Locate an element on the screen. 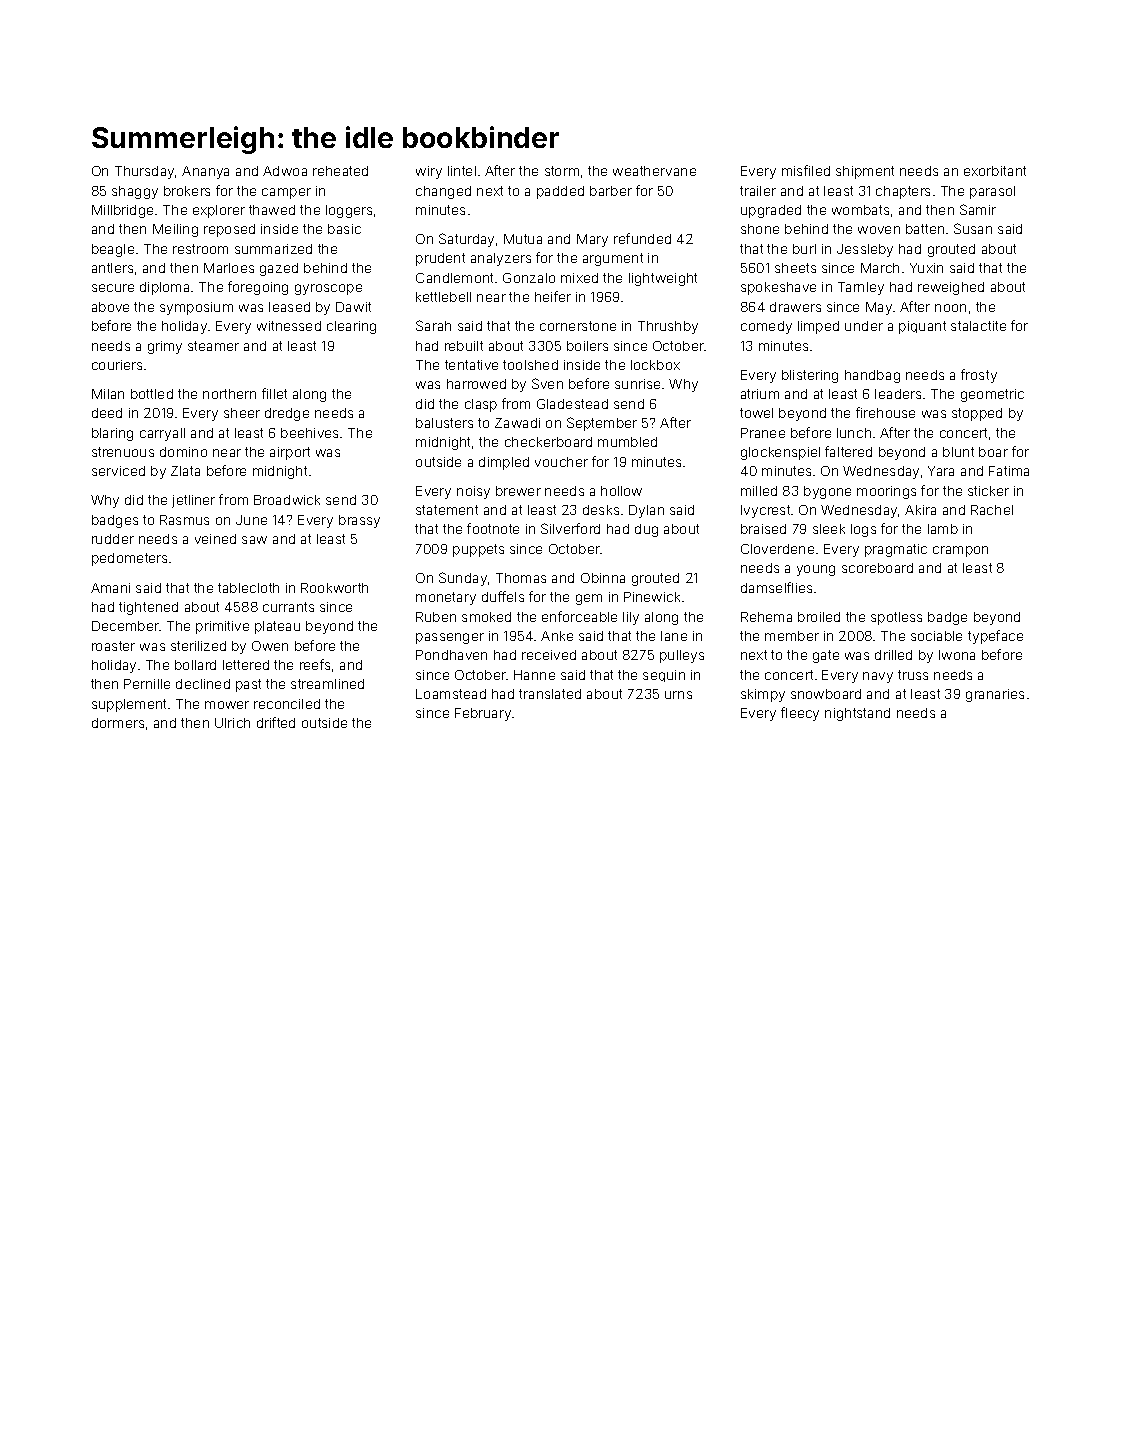 The height and width of the screenshot is (1455, 1124). desks is located at coordinates (601, 510).
